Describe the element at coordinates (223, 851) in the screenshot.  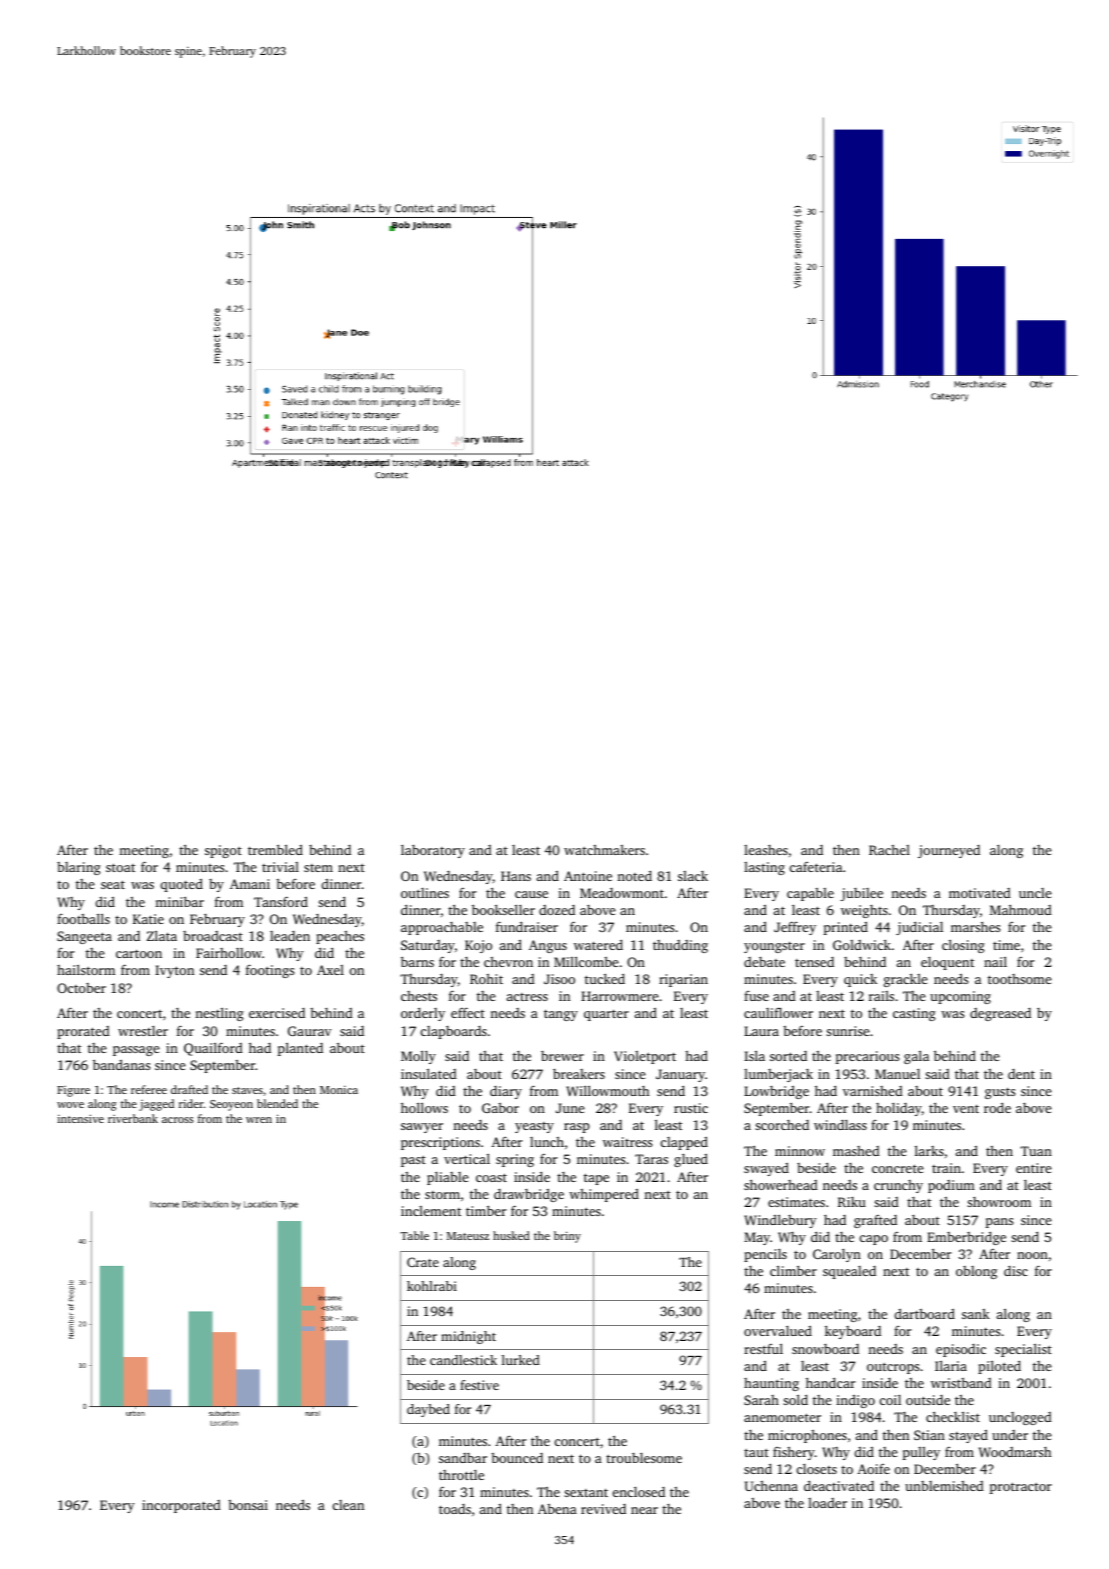
I see `spigot` at that location.
